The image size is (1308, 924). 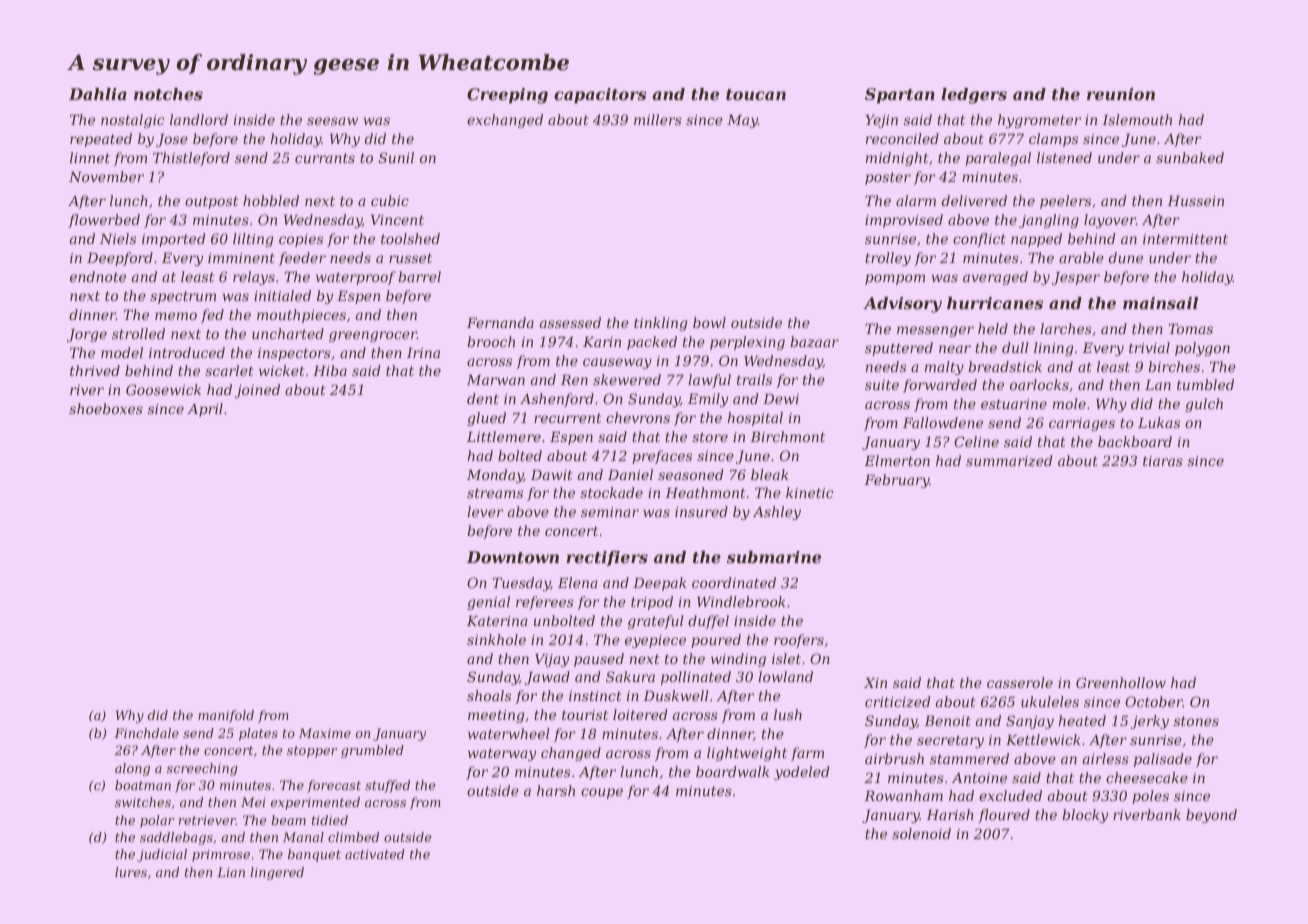 What do you see at coordinates (1121, 94) in the image?
I see `reunion` at bounding box center [1121, 94].
